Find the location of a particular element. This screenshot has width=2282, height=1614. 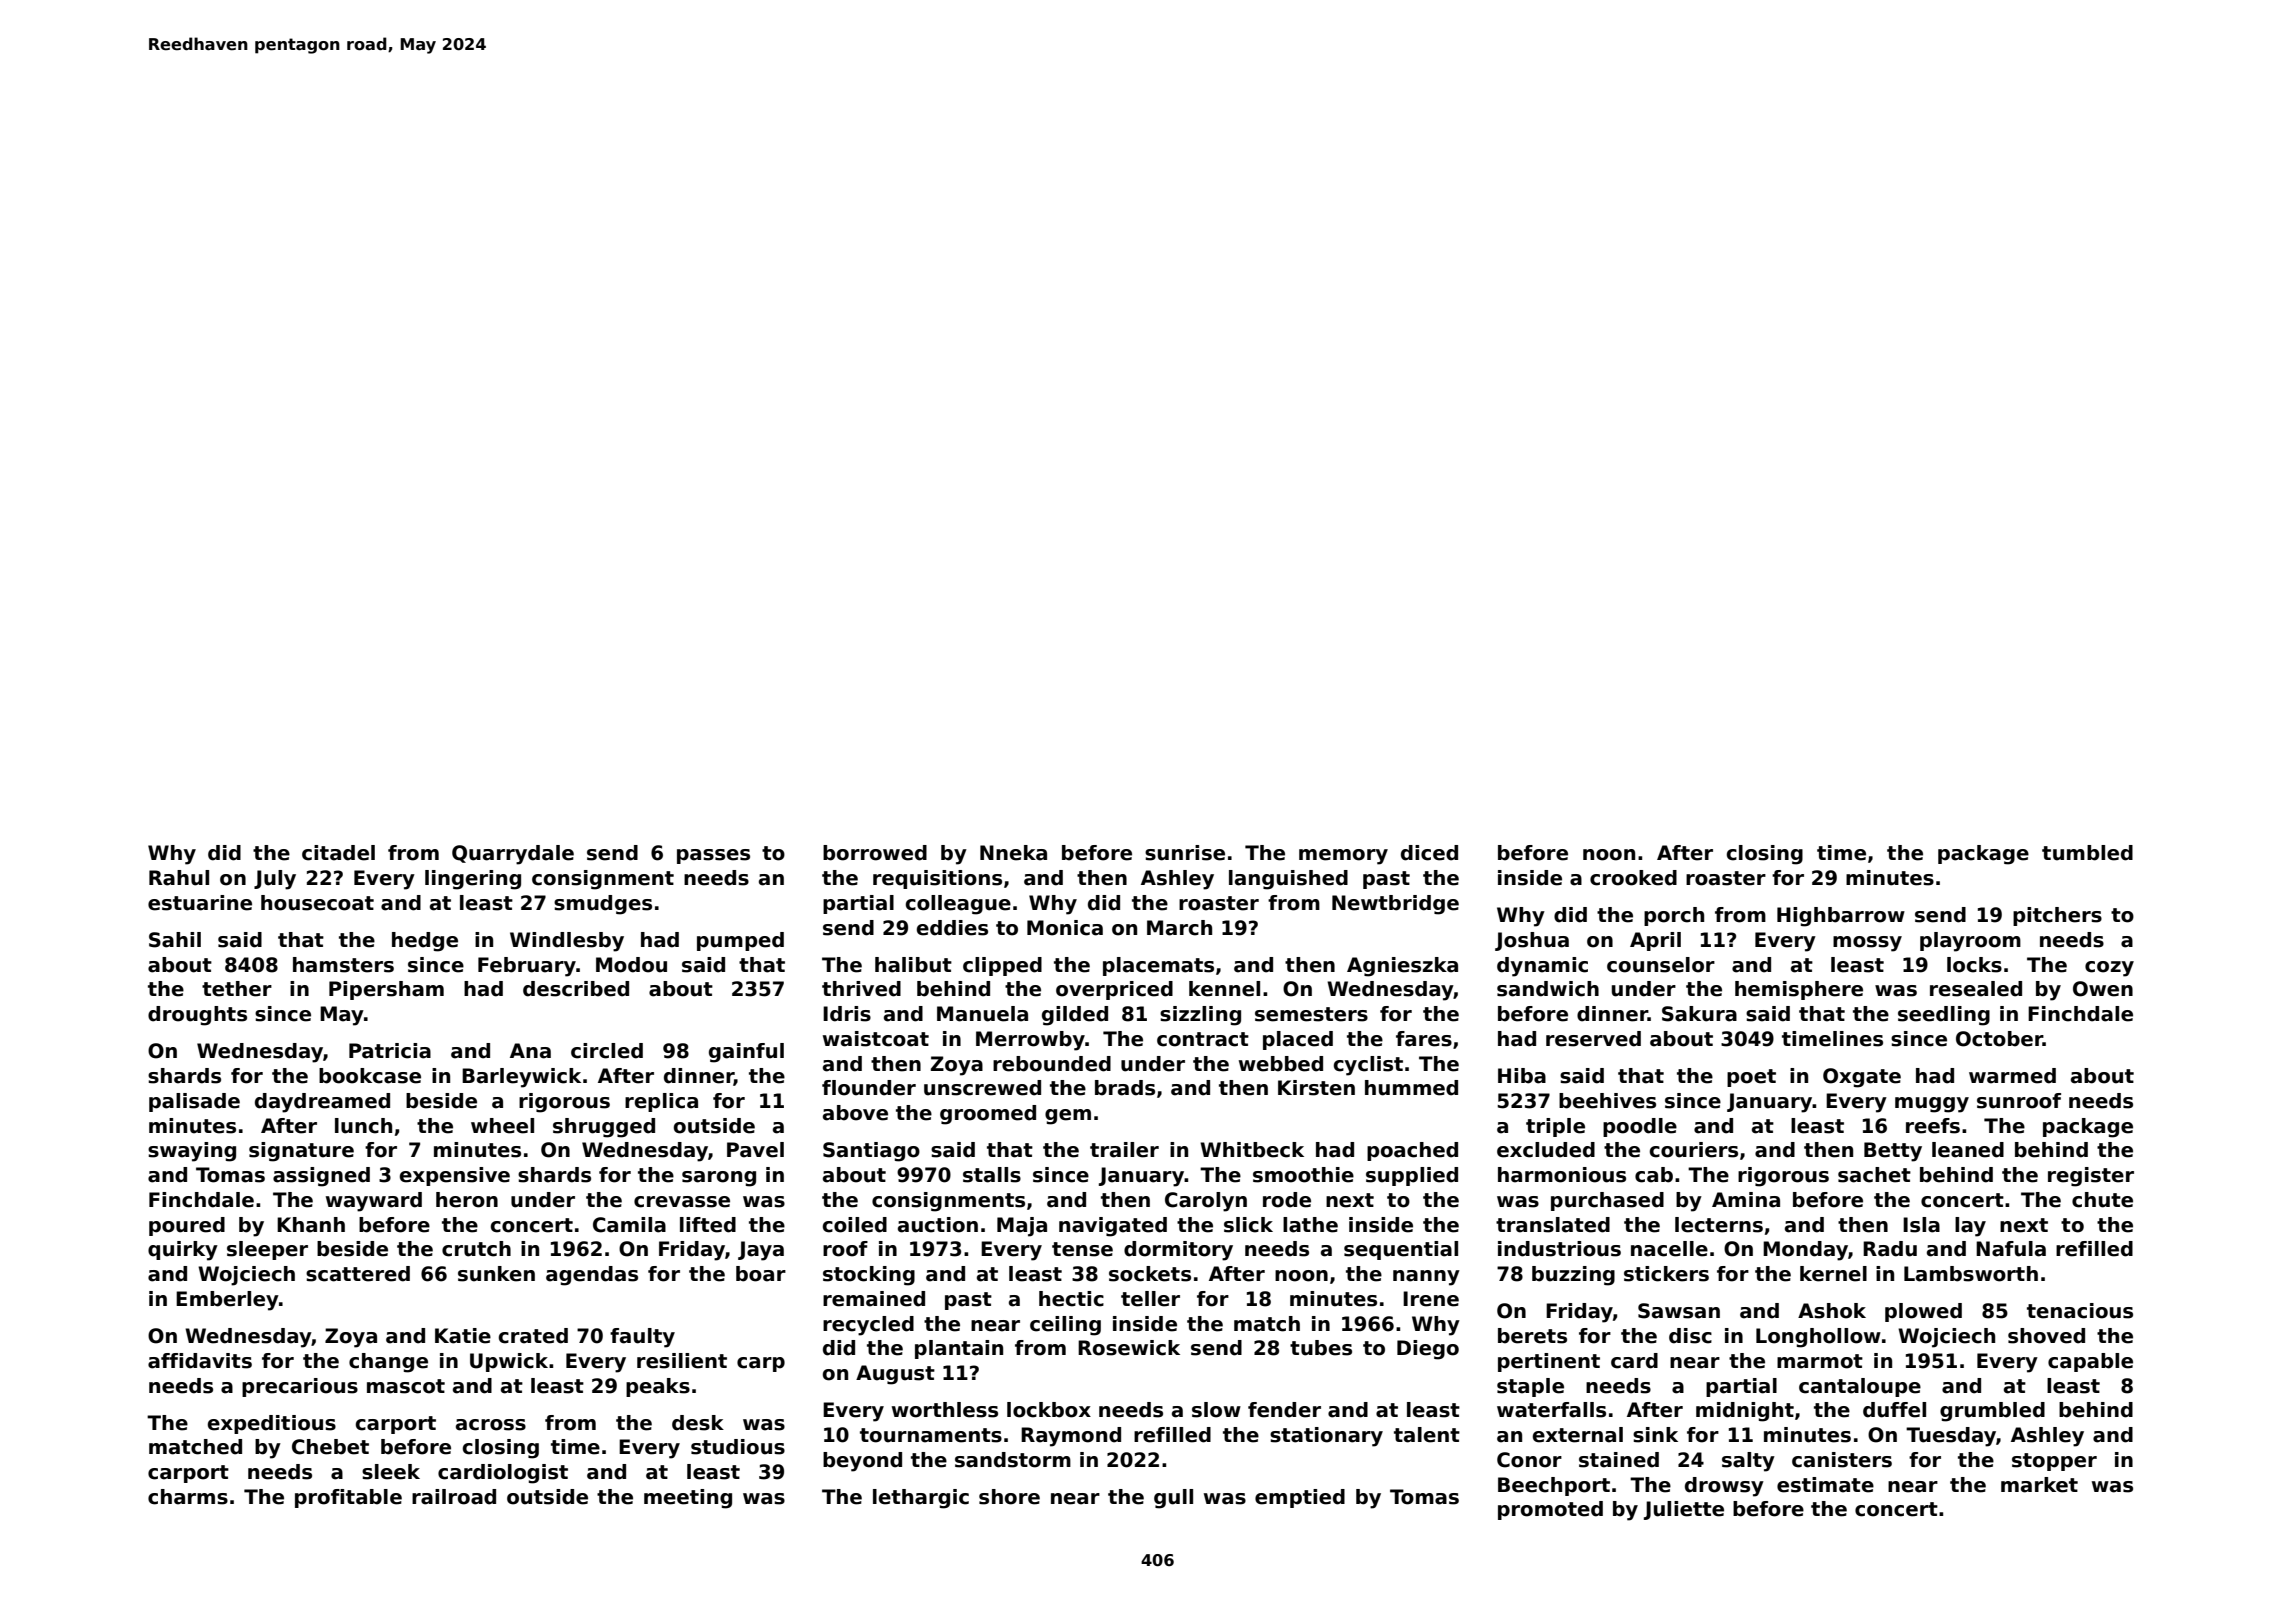

waterfalls is located at coordinates (1551, 1410).
